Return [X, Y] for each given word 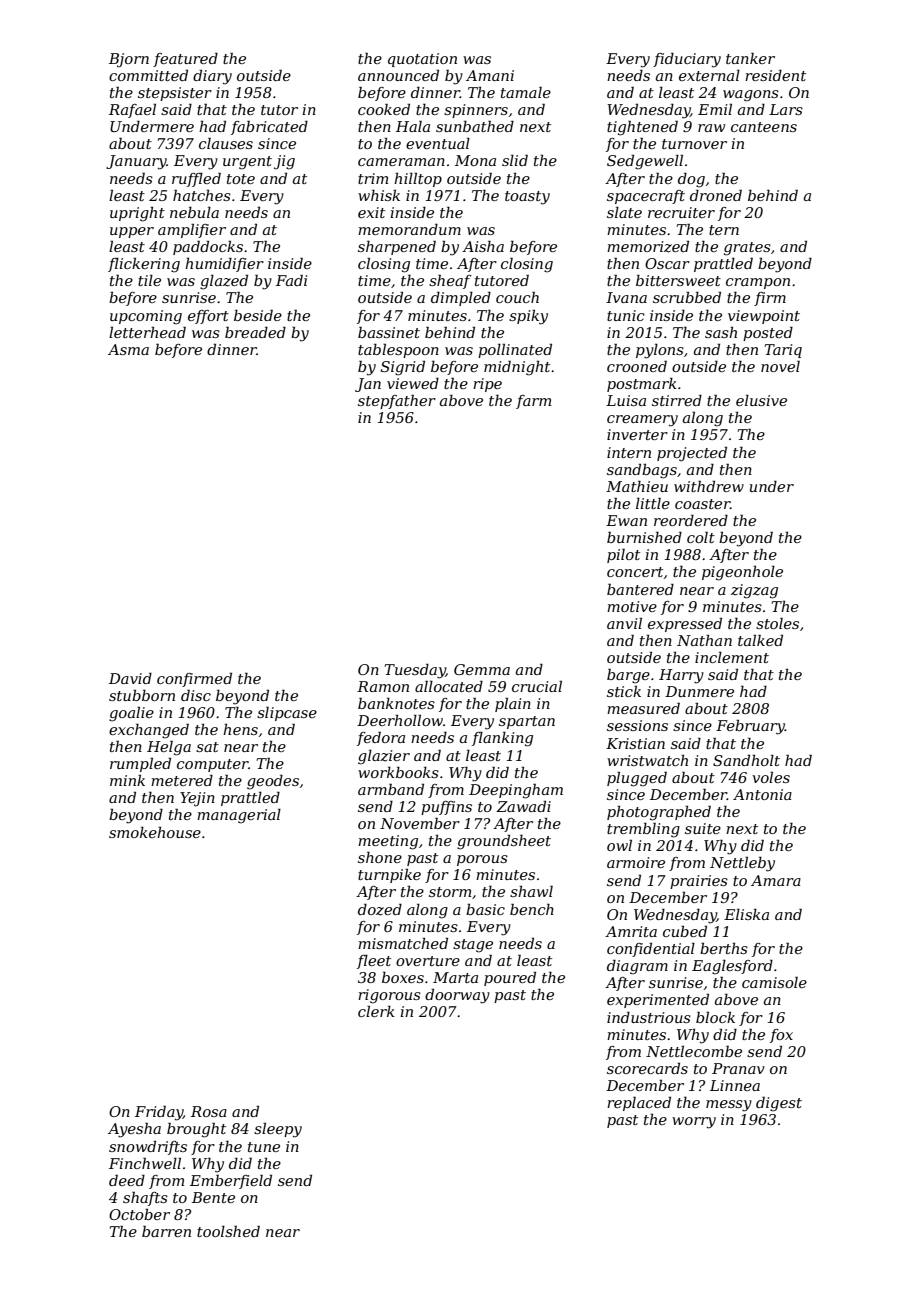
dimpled [461, 299]
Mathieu [637, 486]
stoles [777, 623]
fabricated [269, 127]
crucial [537, 686]
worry [694, 1123]
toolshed [228, 1231]
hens [240, 729]
